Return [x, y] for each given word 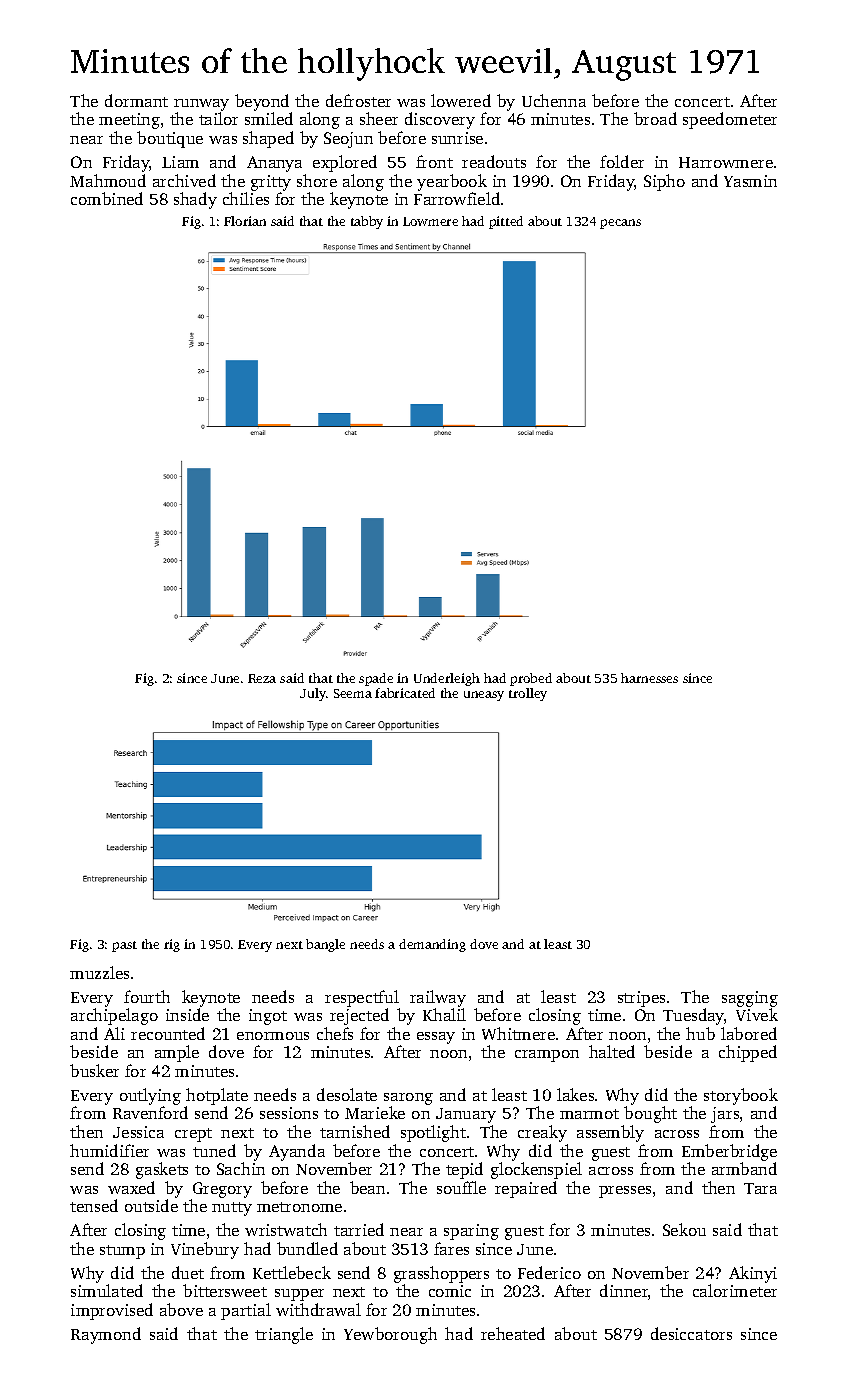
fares [451, 1248]
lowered [461, 100]
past [124, 946]
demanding [432, 945]
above [181, 1309]
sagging [750, 999]
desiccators [691, 1333]
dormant [136, 100]
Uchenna [554, 100]
